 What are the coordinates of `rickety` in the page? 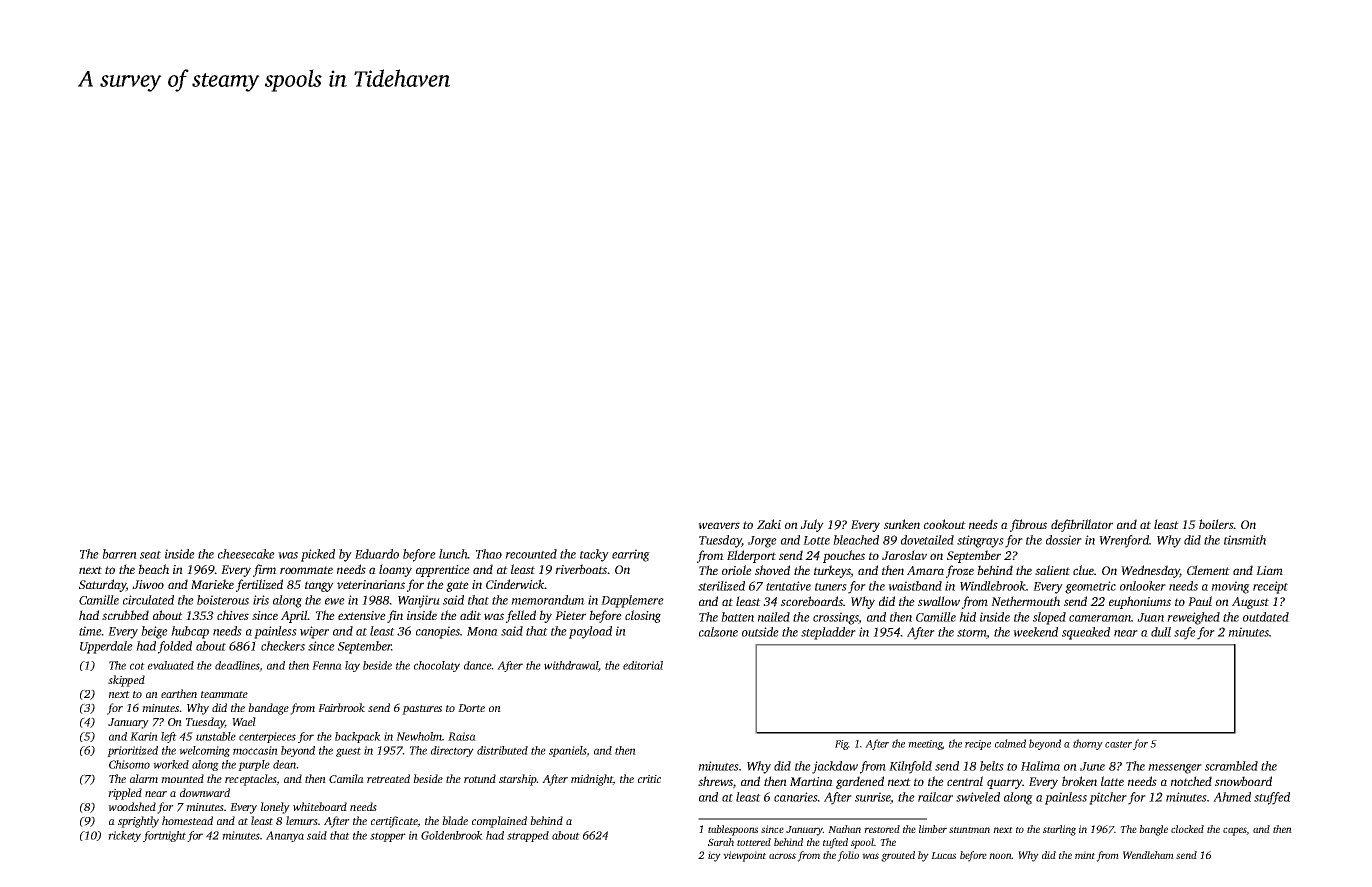 It's located at (124, 836).
